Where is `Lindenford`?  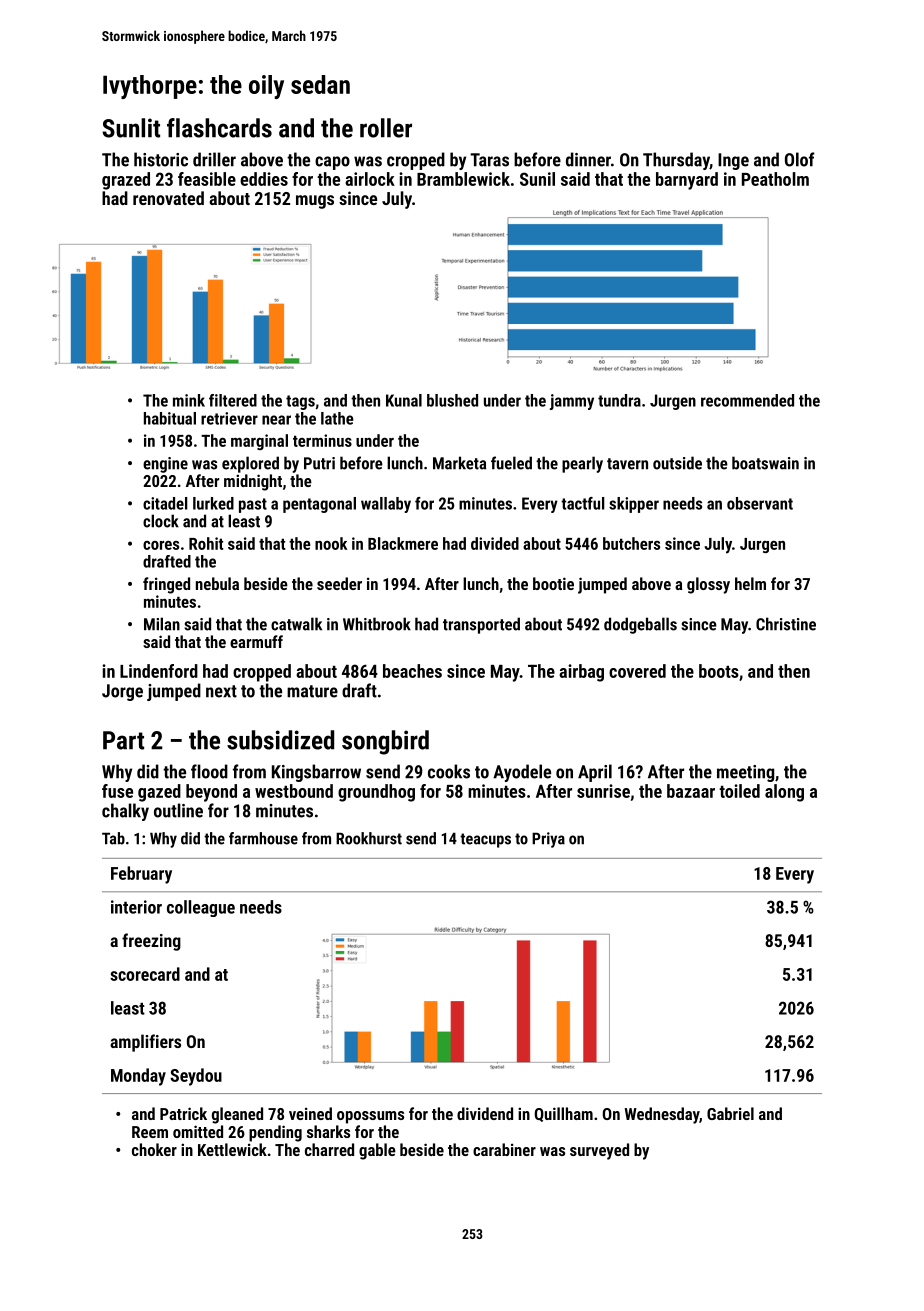
Lindenford is located at coordinates (159, 671).
